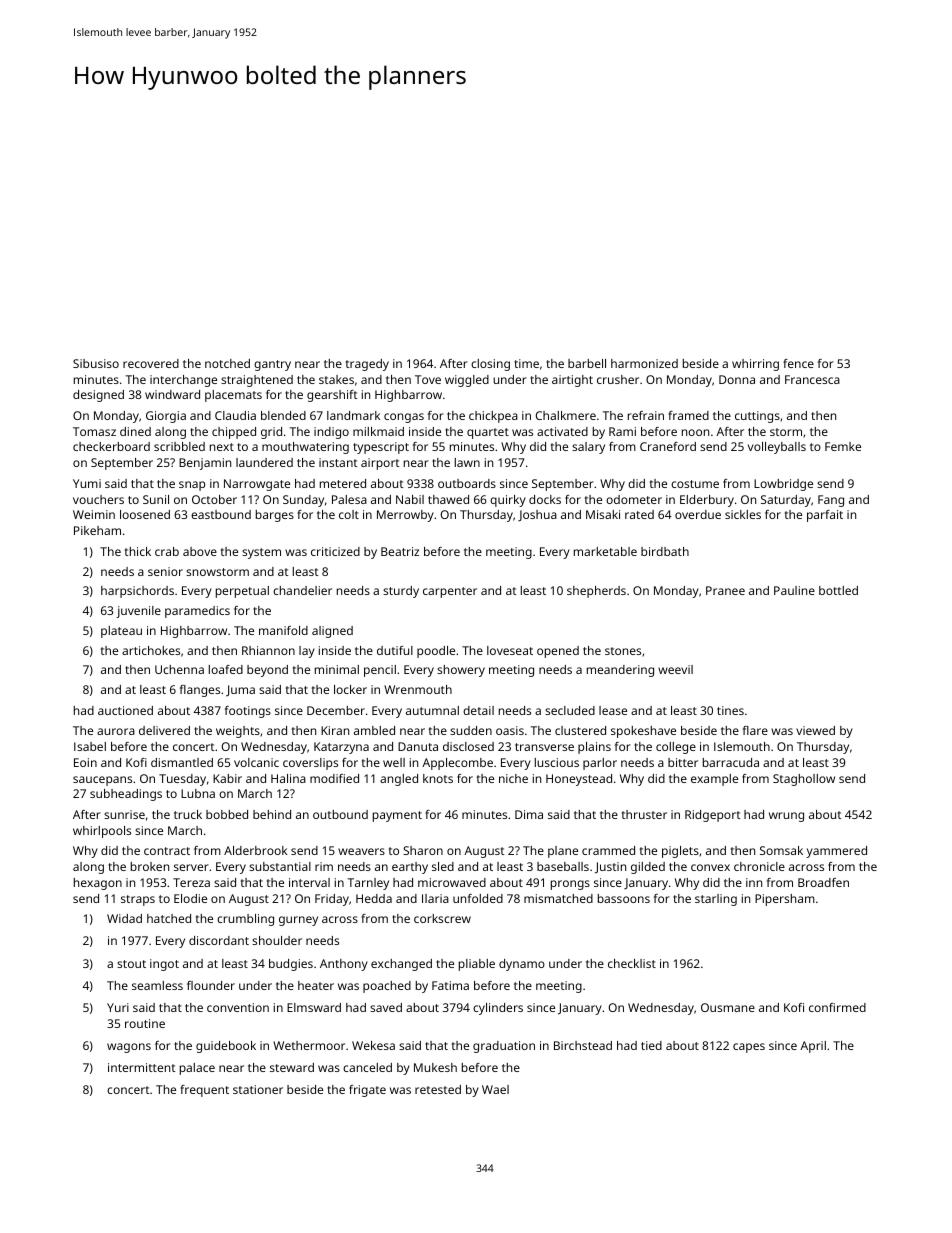 The width and height of the page is (952, 1233). Describe the element at coordinates (204, 1091) in the page. I see `frequent` at that location.
